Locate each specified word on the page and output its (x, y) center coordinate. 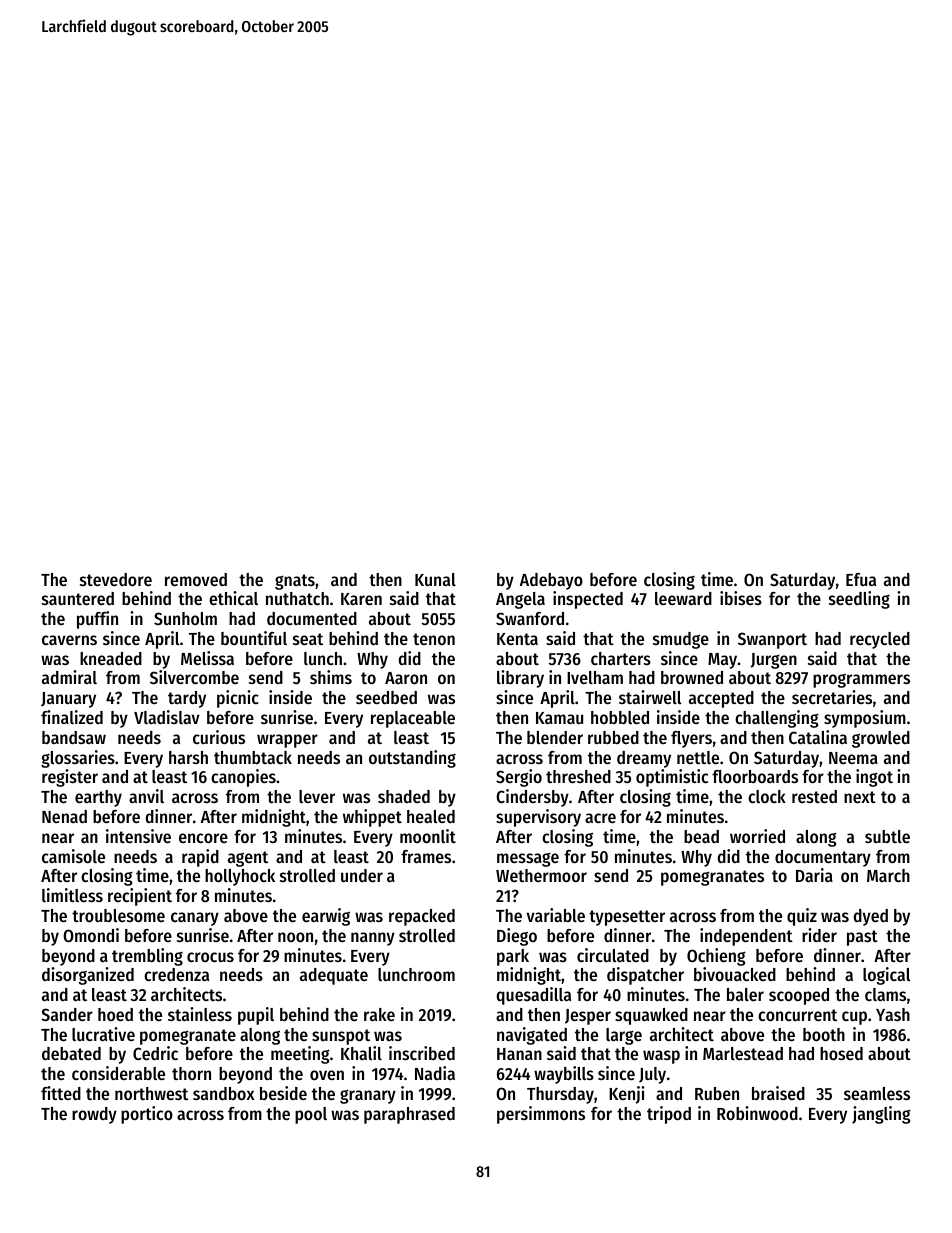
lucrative (103, 1034)
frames (426, 856)
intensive (138, 836)
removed (196, 579)
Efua (861, 579)
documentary (823, 858)
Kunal (435, 579)
